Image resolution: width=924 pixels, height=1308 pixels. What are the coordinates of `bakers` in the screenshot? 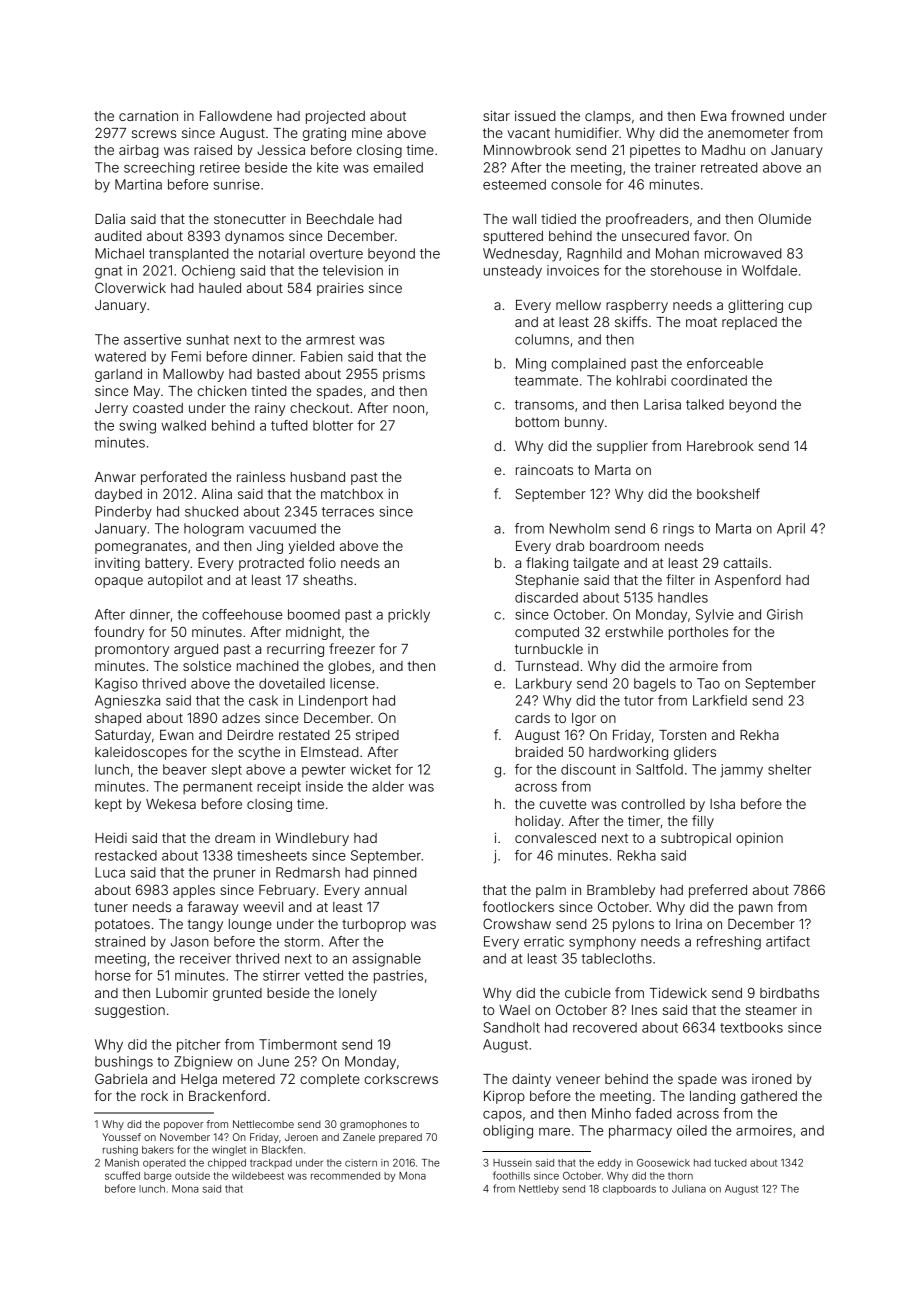 It's located at (158, 1150).
